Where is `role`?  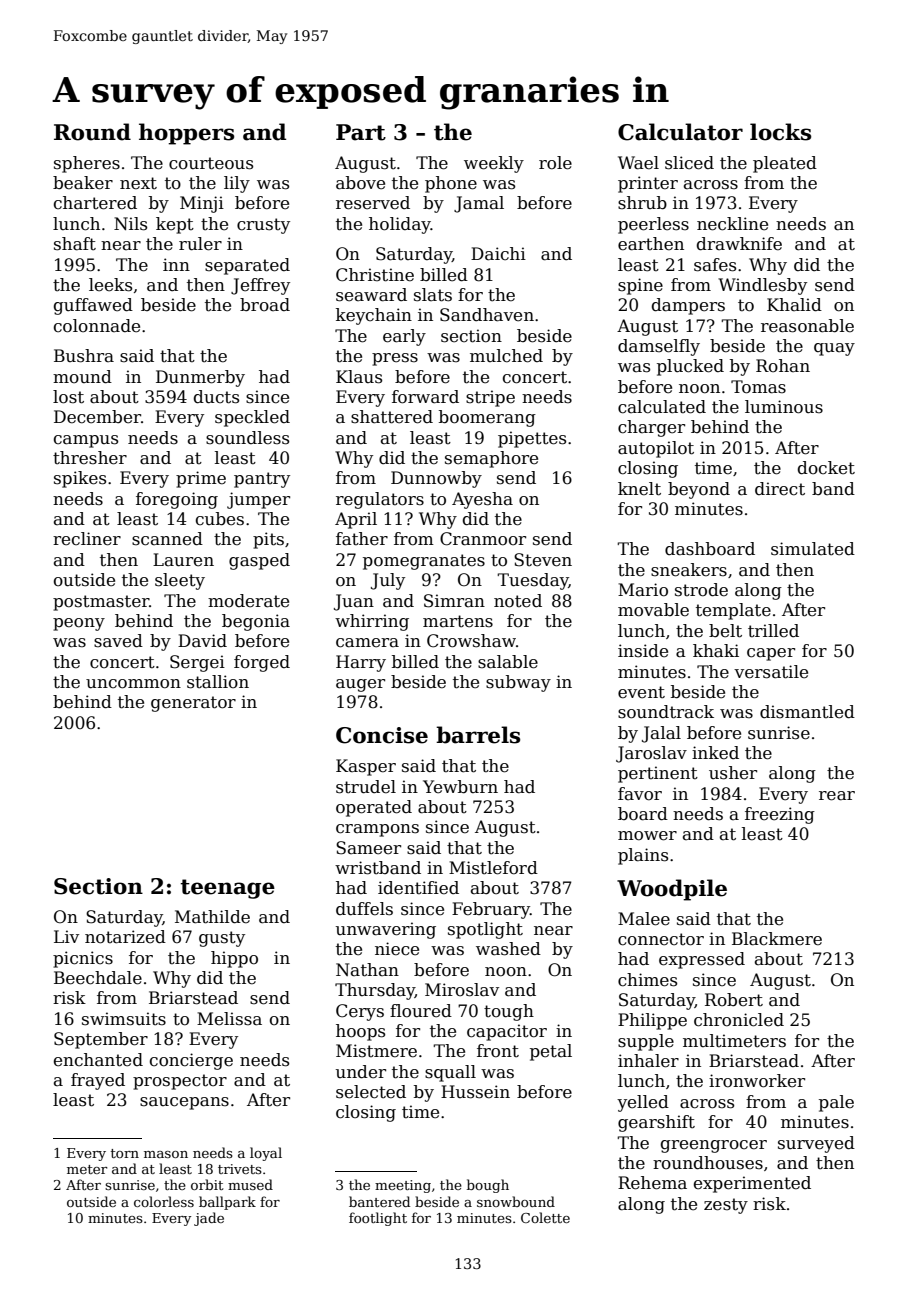
role is located at coordinates (555, 163).
